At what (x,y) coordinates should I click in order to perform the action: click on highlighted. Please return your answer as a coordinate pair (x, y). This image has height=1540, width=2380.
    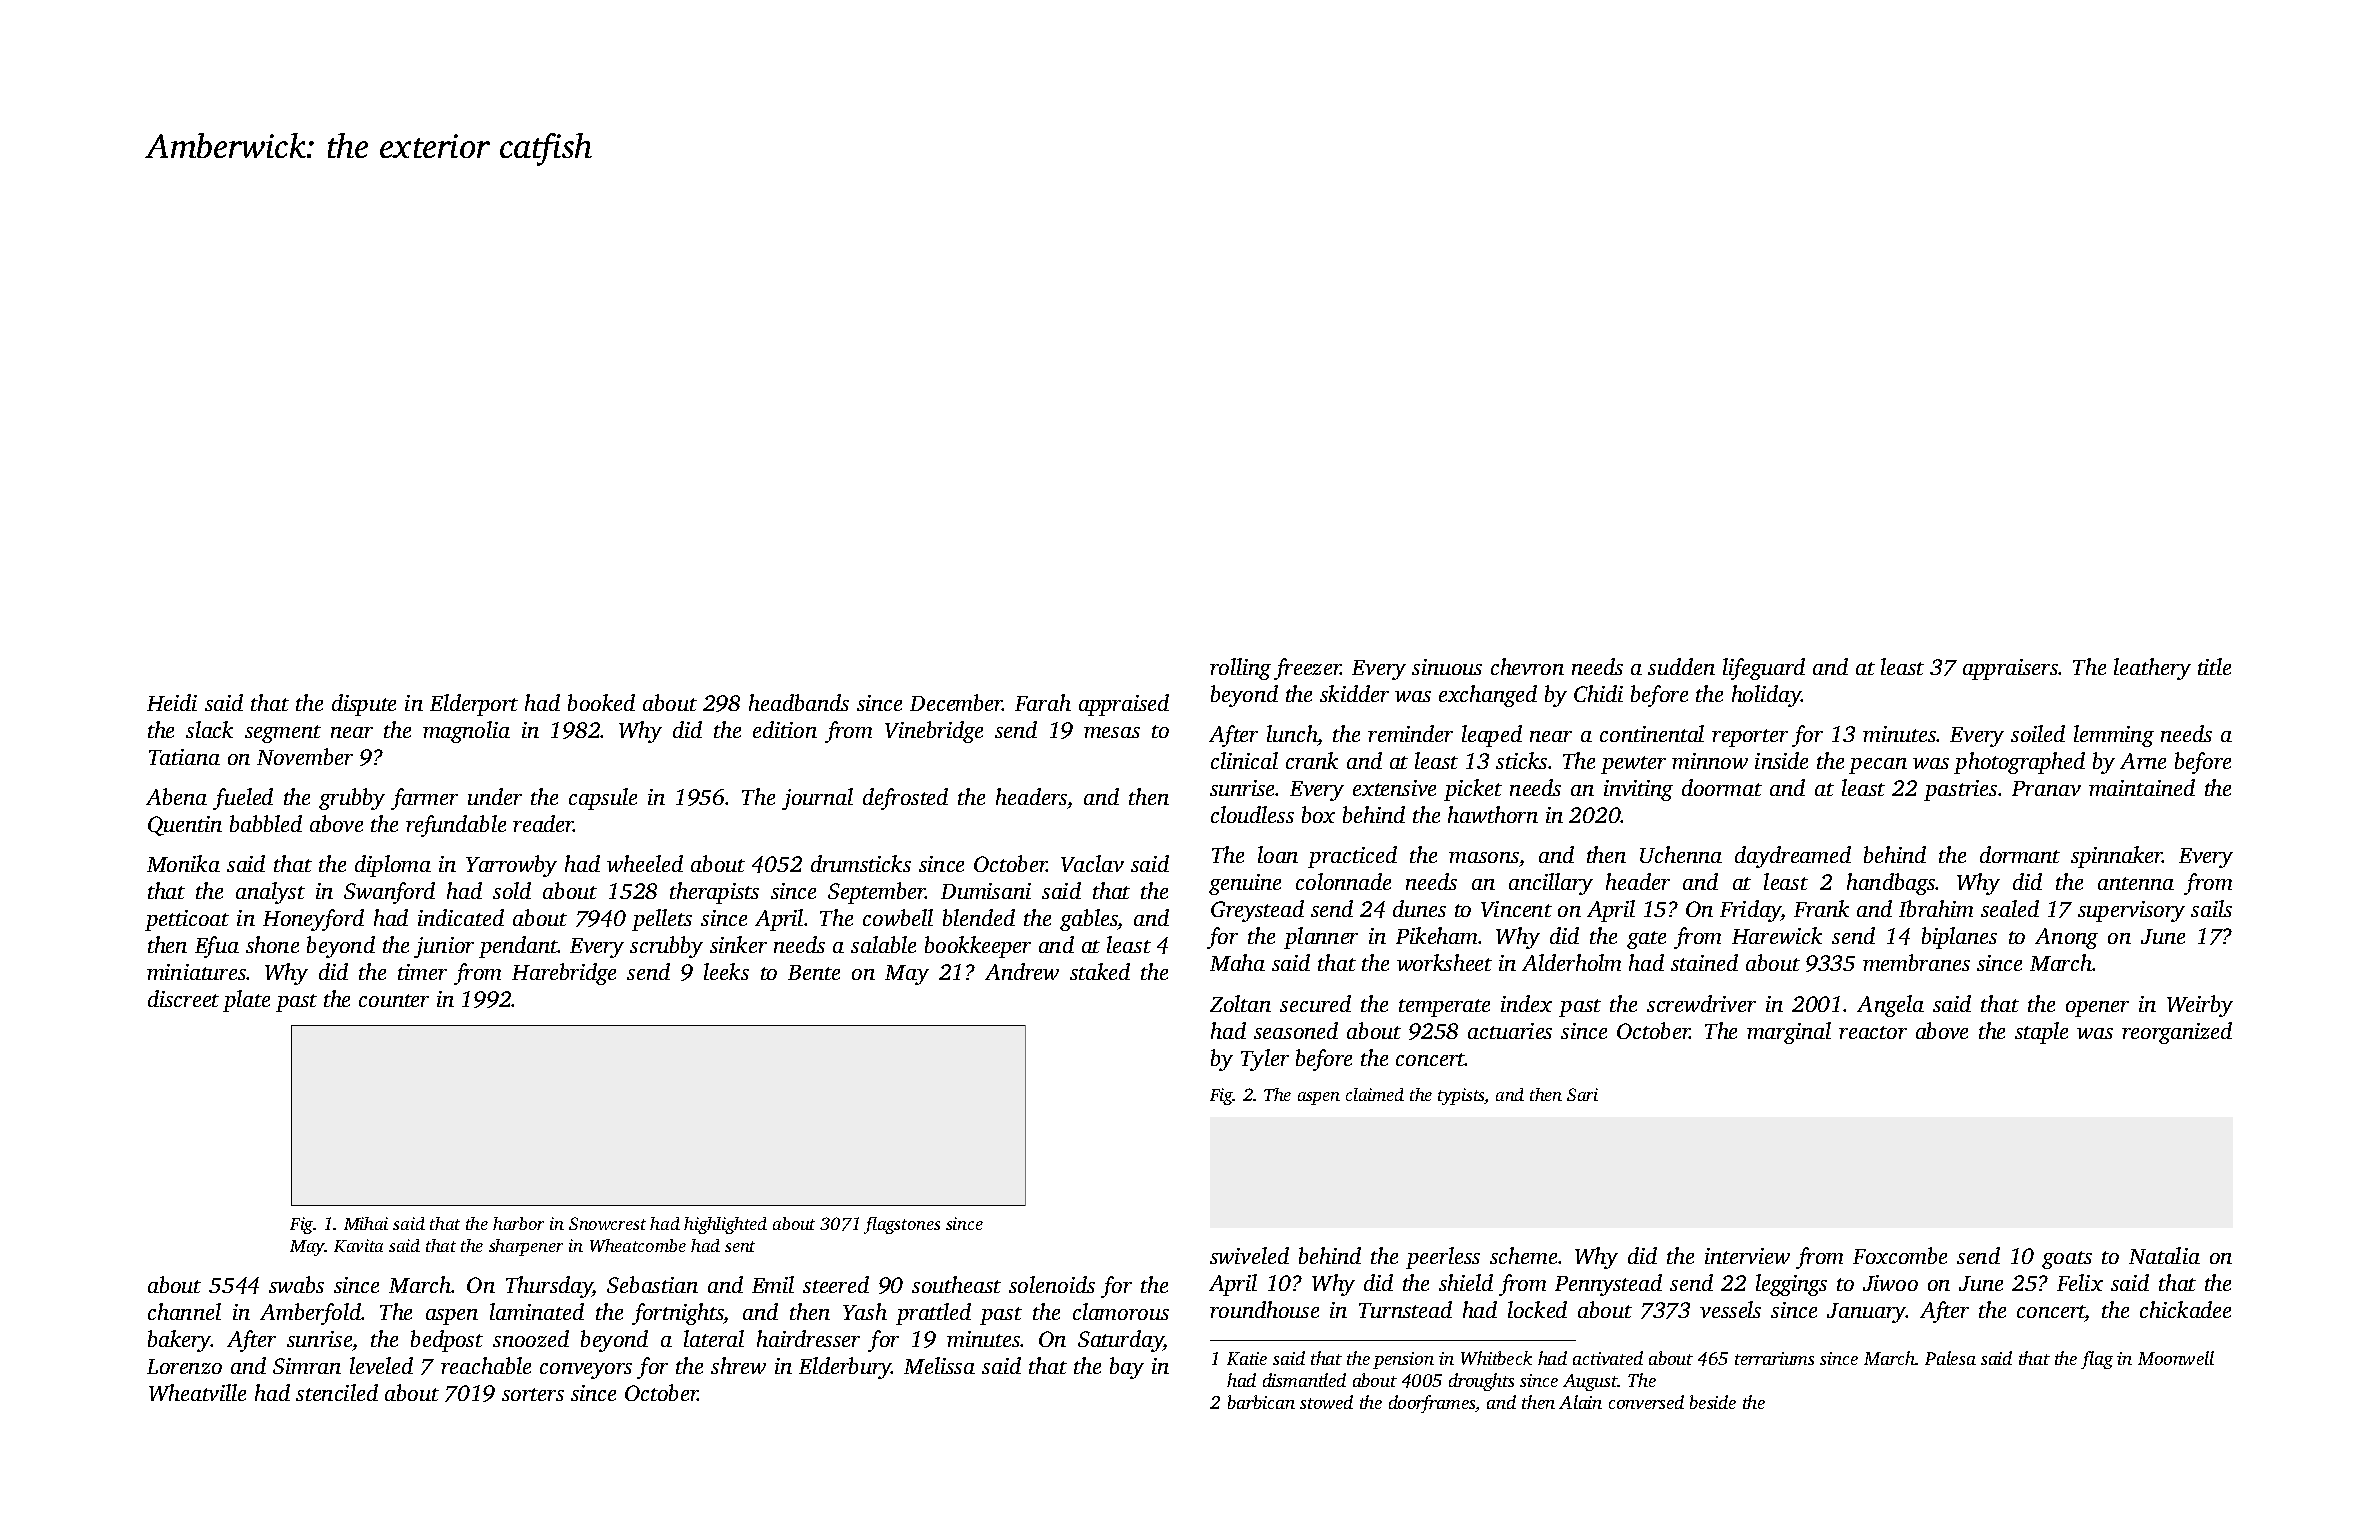
    Looking at the image, I should click on (725, 1225).
